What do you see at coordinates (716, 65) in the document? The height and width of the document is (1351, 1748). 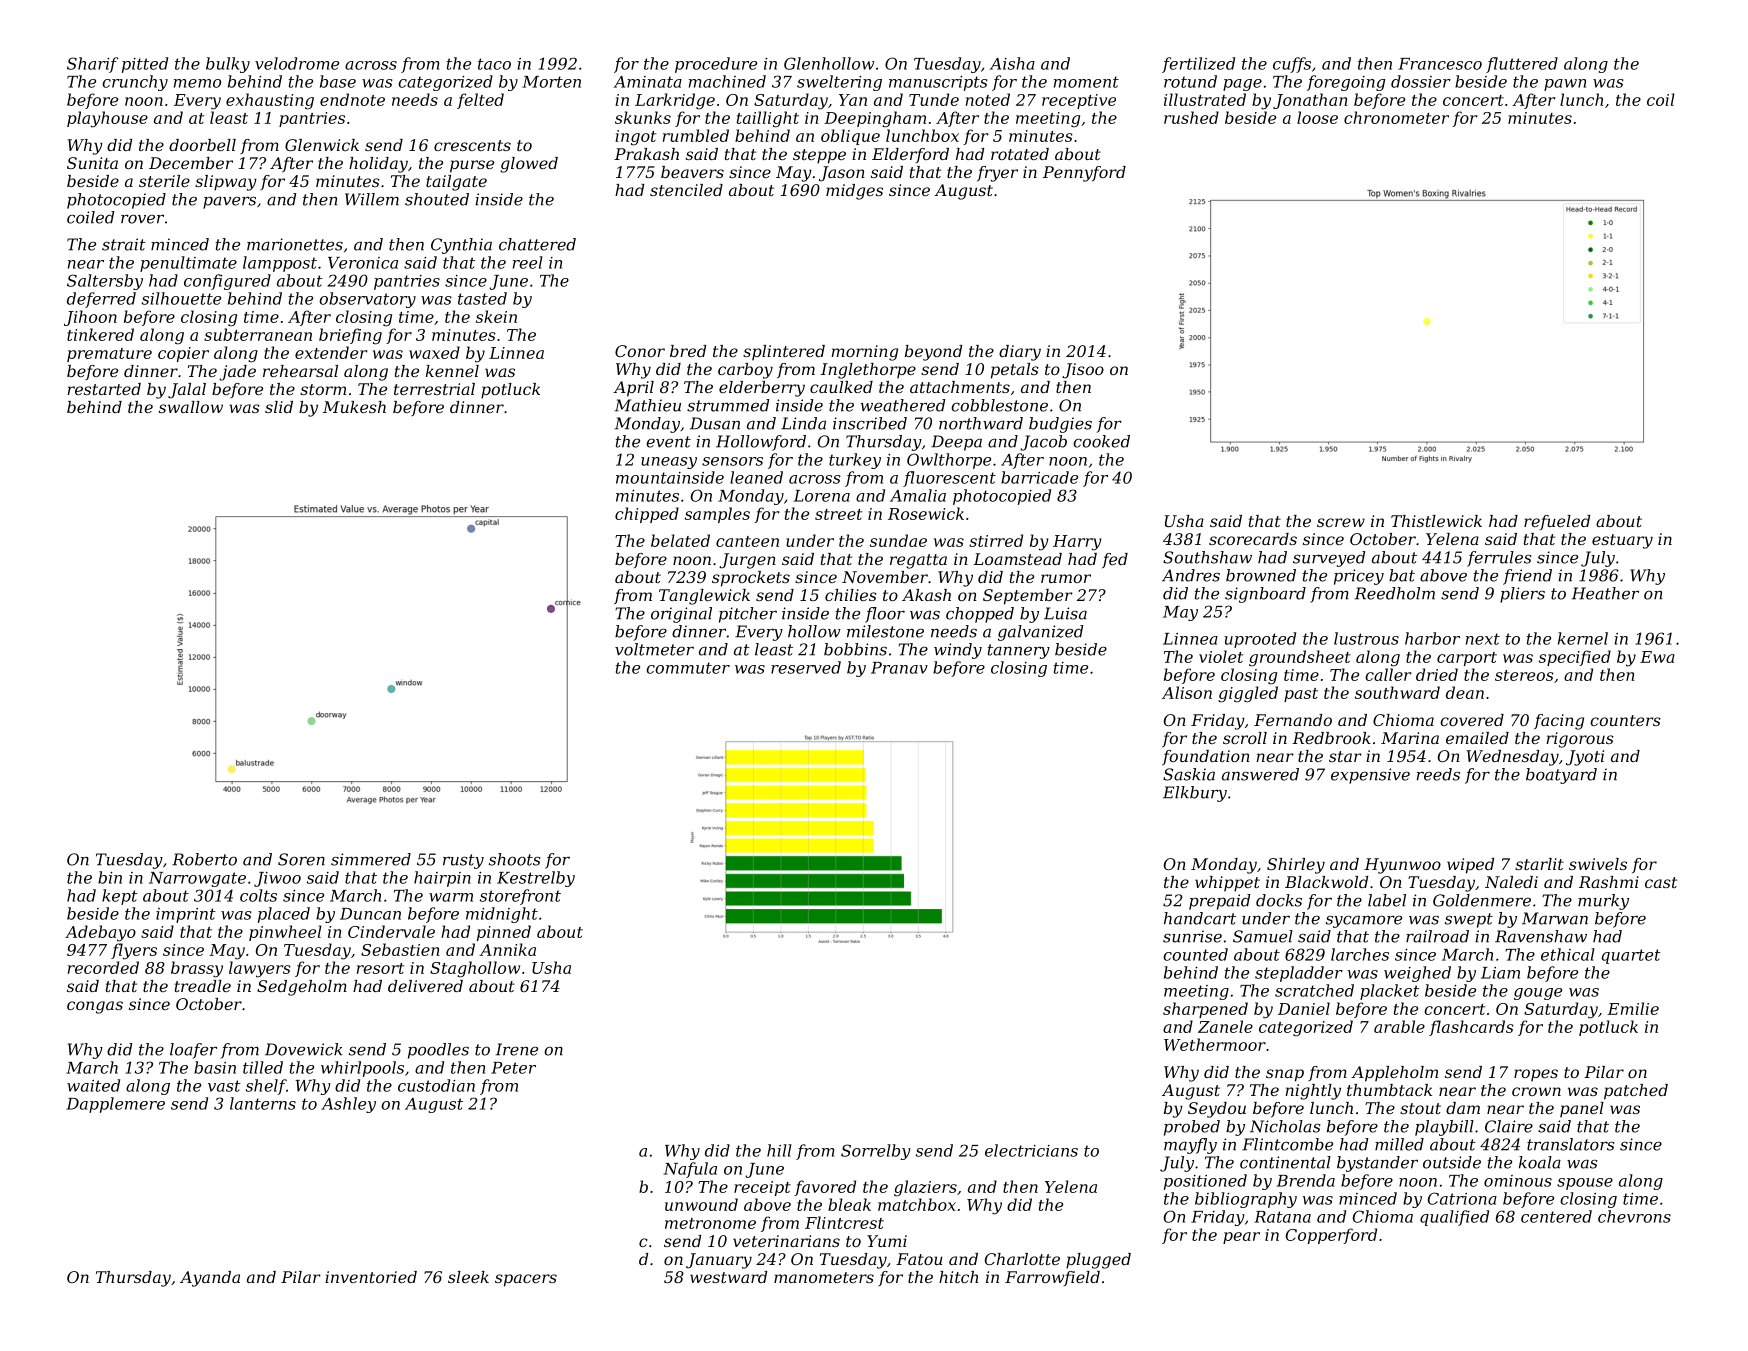 I see `procedure` at bounding box center [716, 65].
